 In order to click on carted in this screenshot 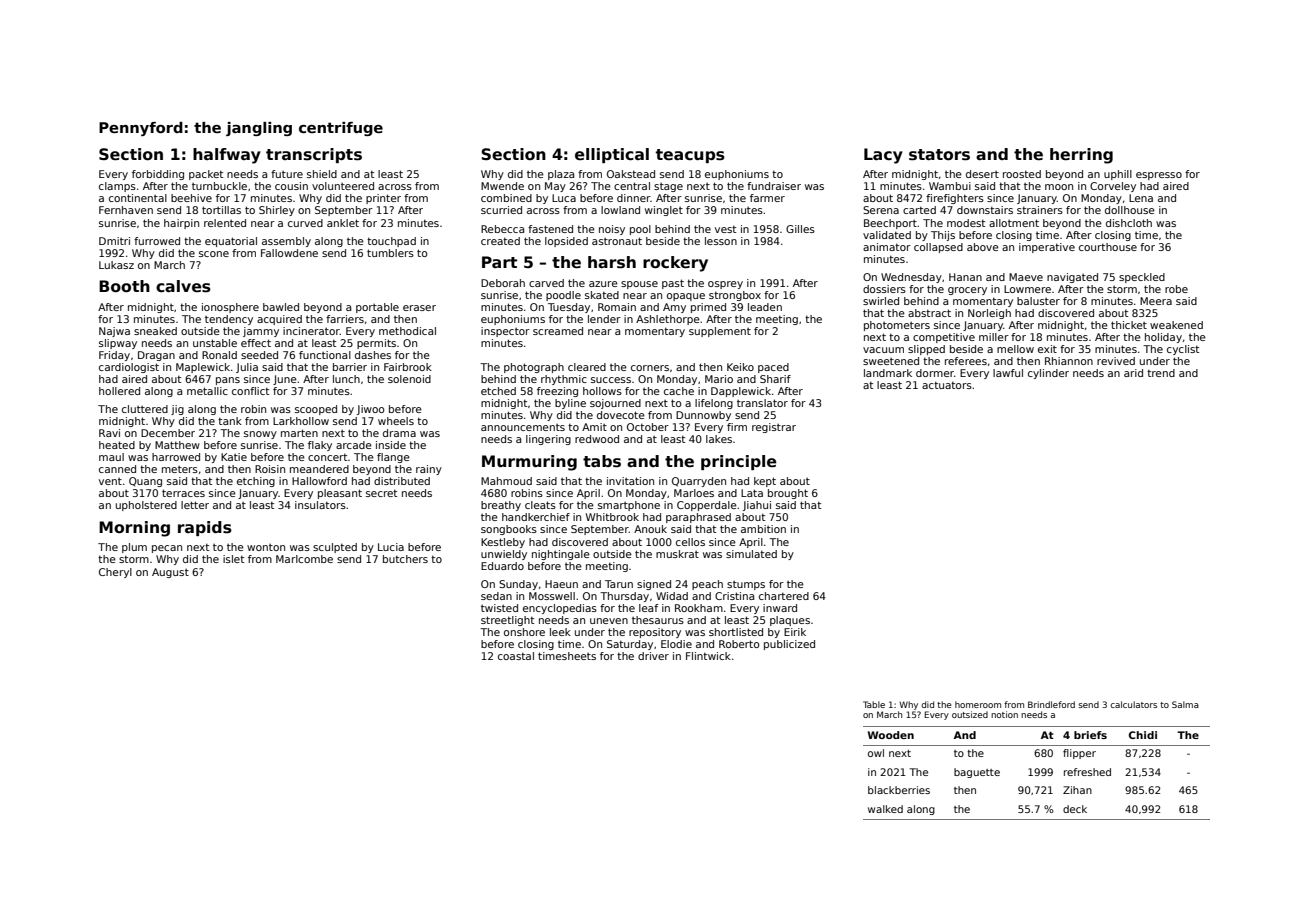, I will do `click(919, 210)`.
